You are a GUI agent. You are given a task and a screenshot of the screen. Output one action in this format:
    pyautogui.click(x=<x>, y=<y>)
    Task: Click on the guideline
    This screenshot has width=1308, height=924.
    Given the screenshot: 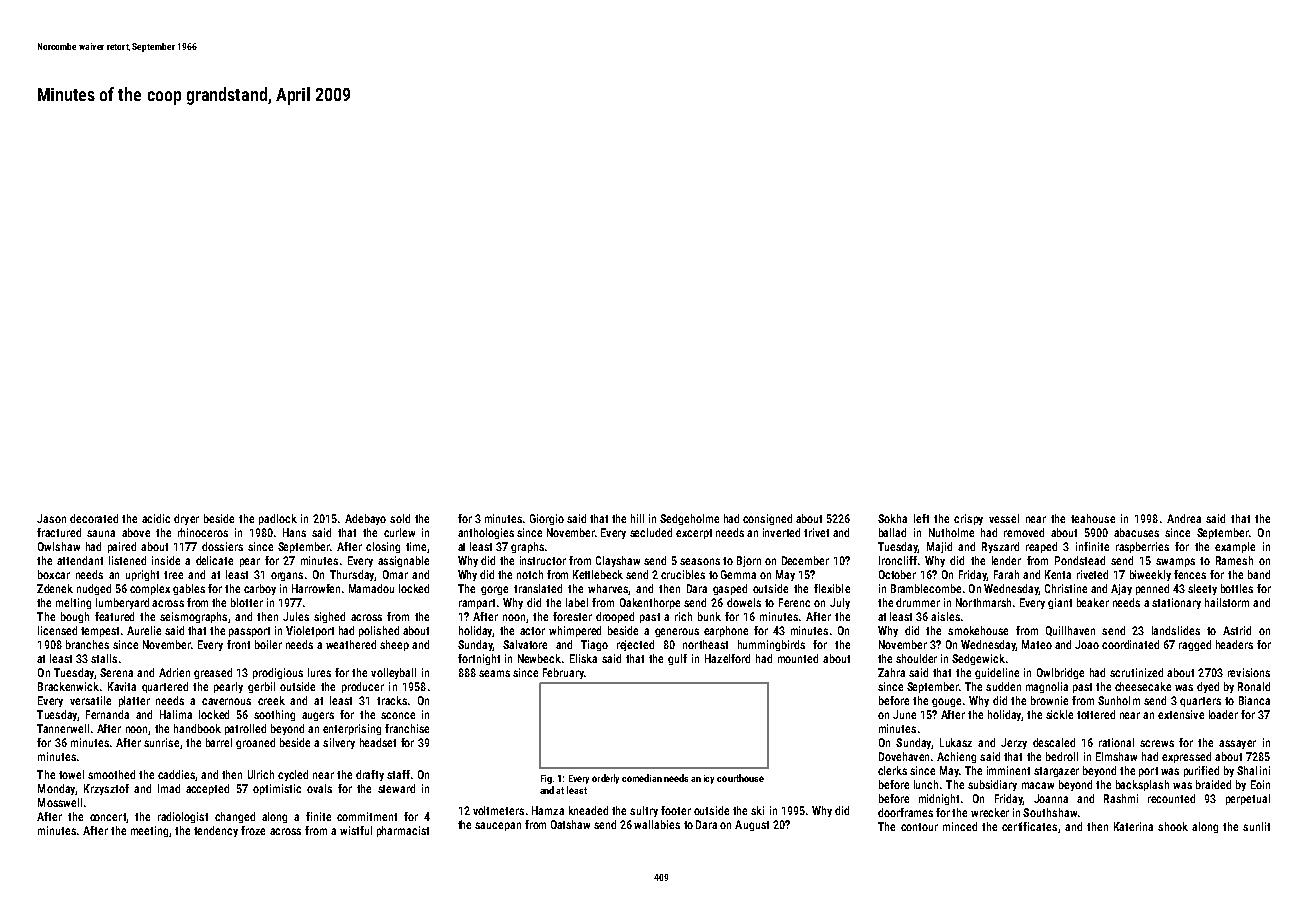 What is the action you would take?
    pyautogui.click(x=997, y=673)
